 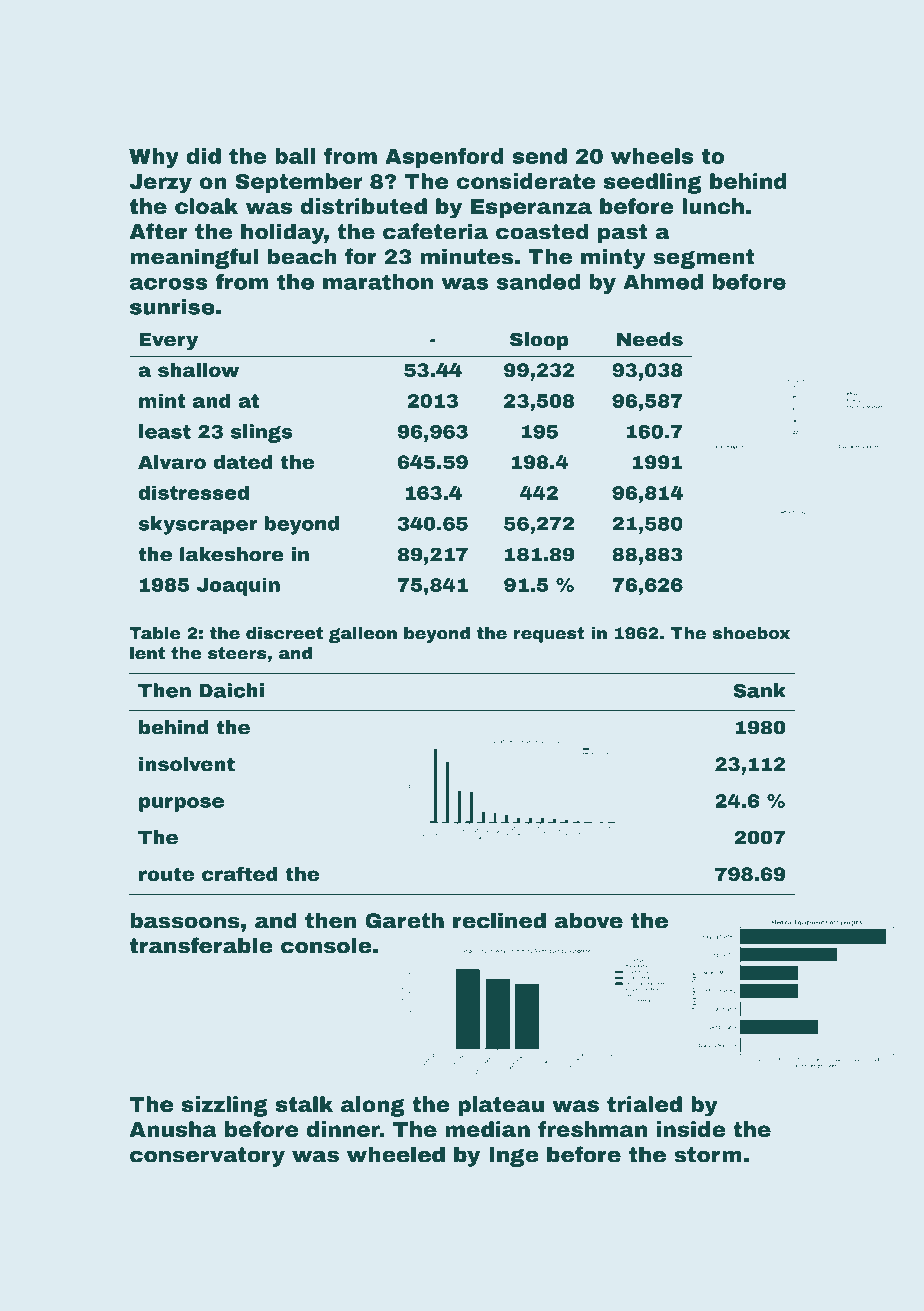 I want to click on Anusha, so click(x=173, y=1129).
